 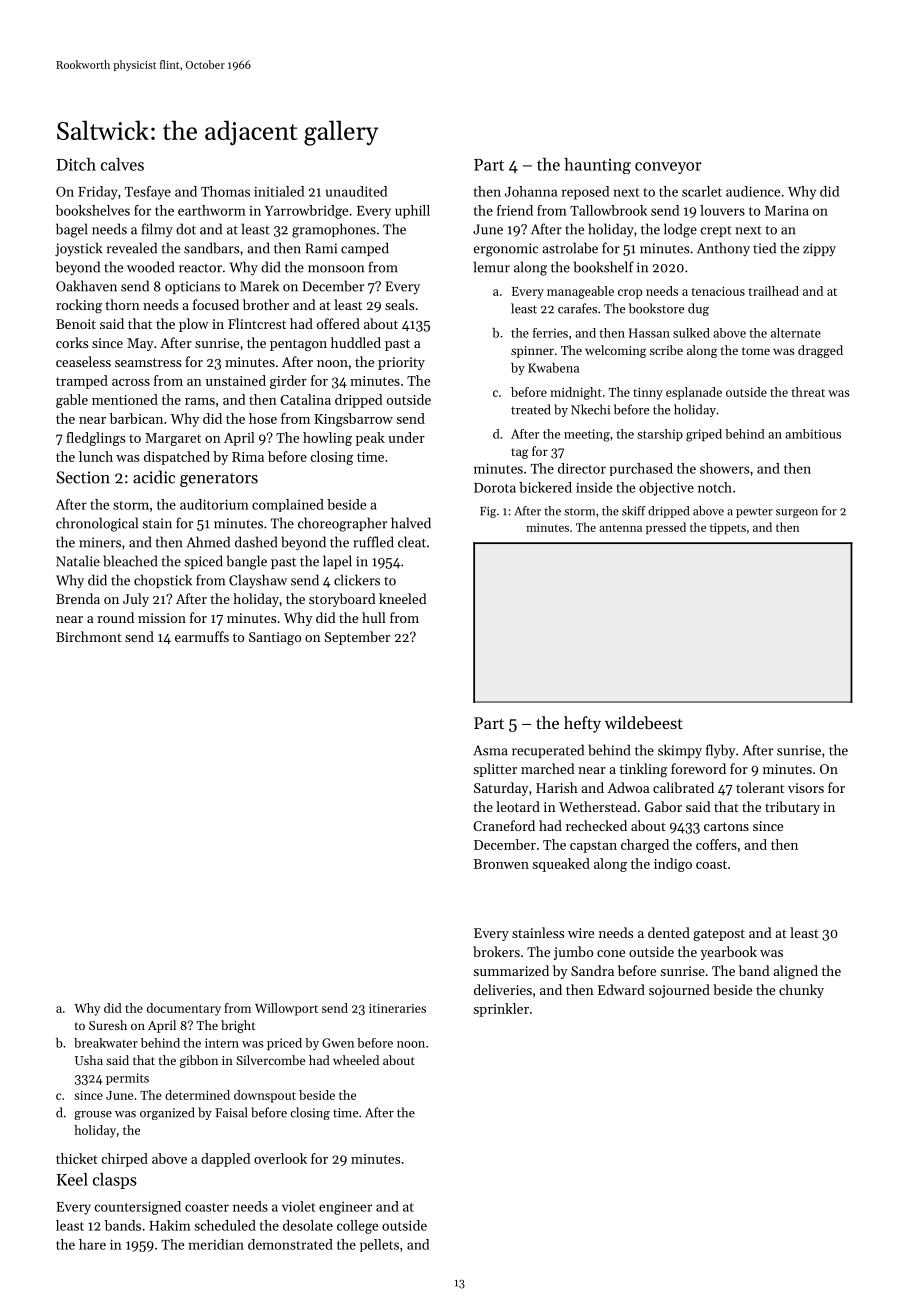 What do you see at coordinates (122, 164) in the image?
I see `calves` at bounding box center [122, 164].
